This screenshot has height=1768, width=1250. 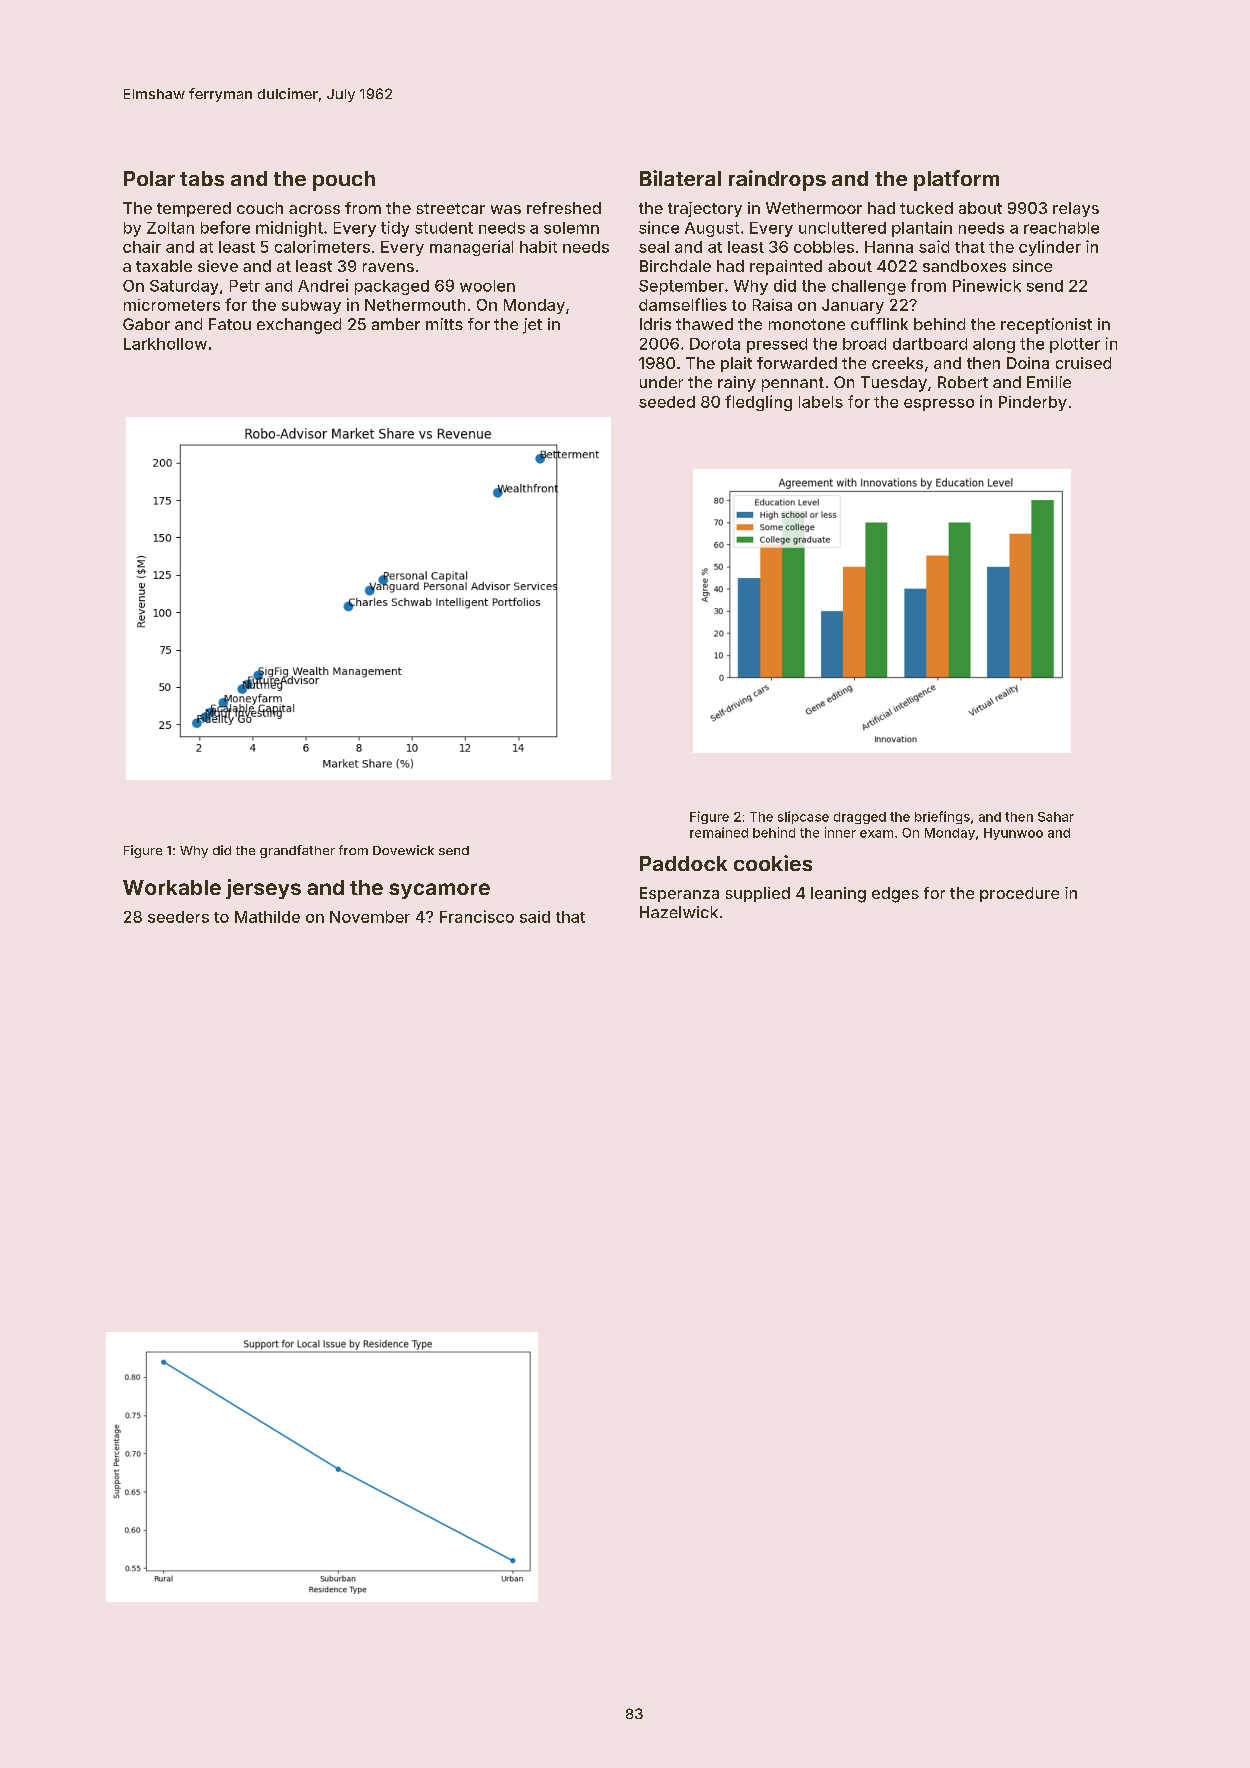 I want to click on Hazelwick, so click(x=679, y=912).
